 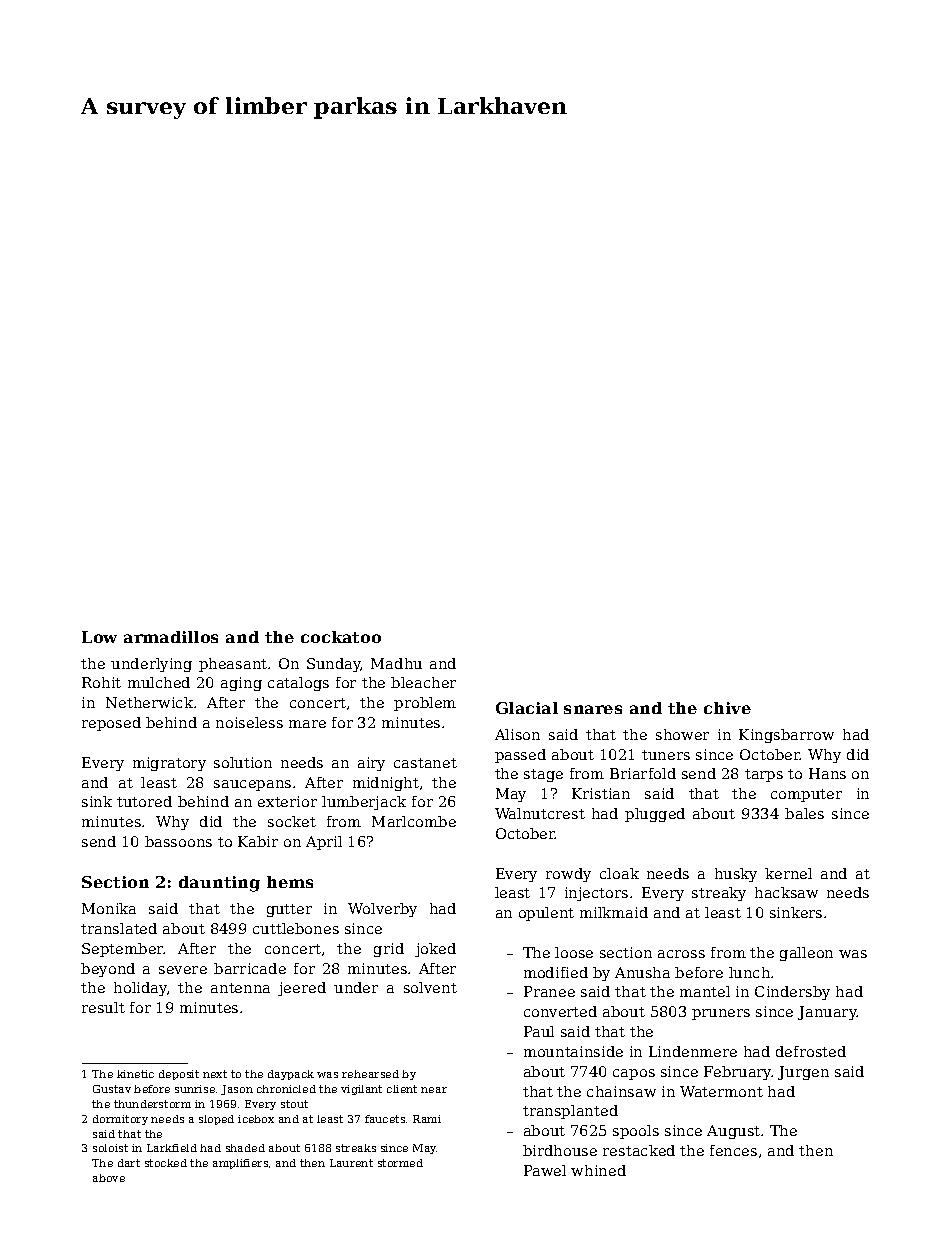 What do you see at coordinates (169, 764) in the page?
I see `migratory` at bounding box center [169, 764].
